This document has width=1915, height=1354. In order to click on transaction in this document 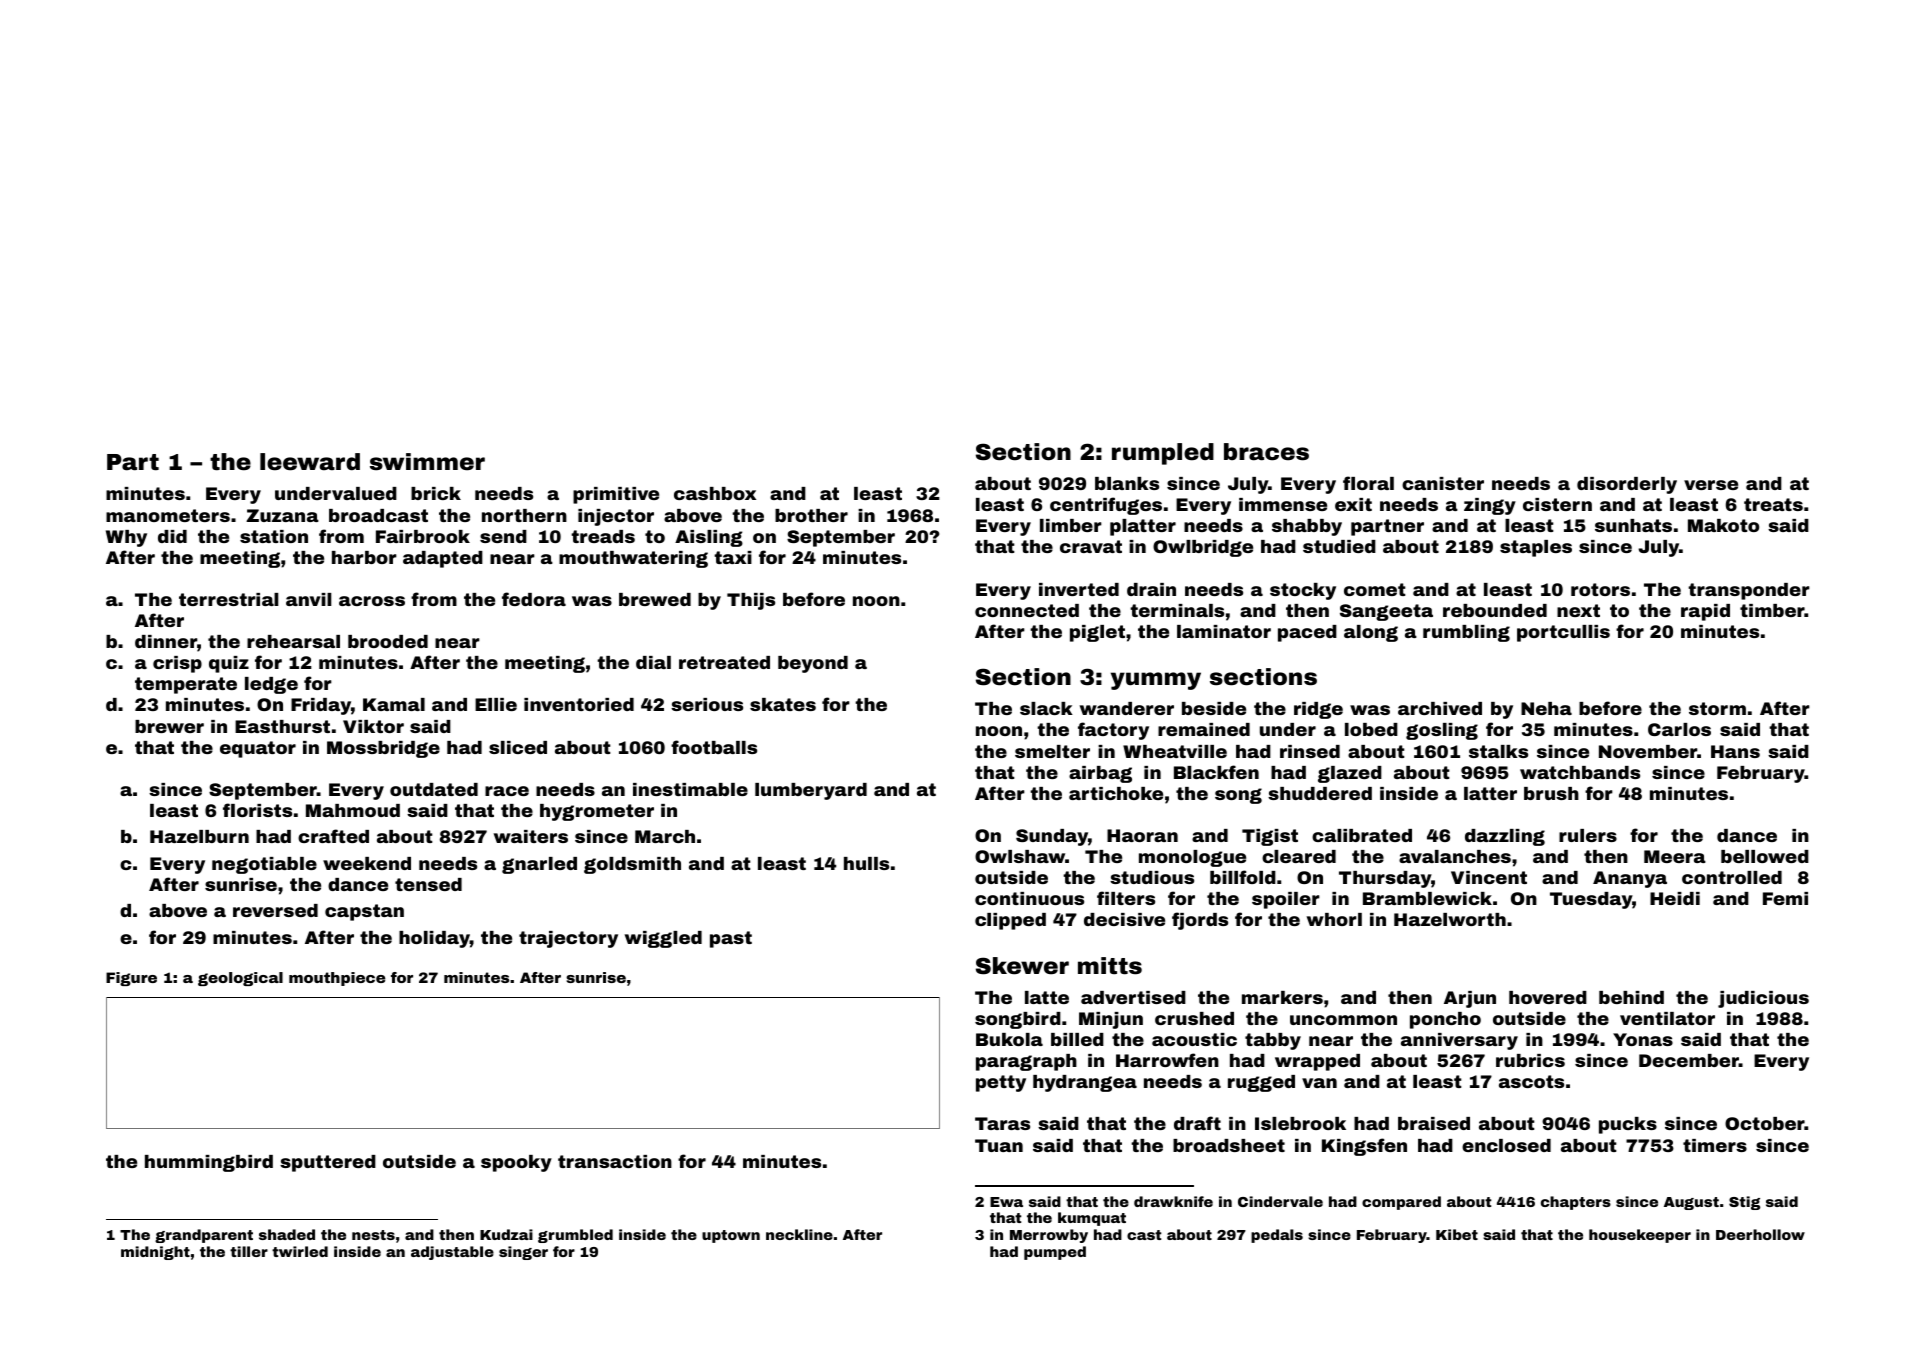, I will do `click(615, 1161)`.
